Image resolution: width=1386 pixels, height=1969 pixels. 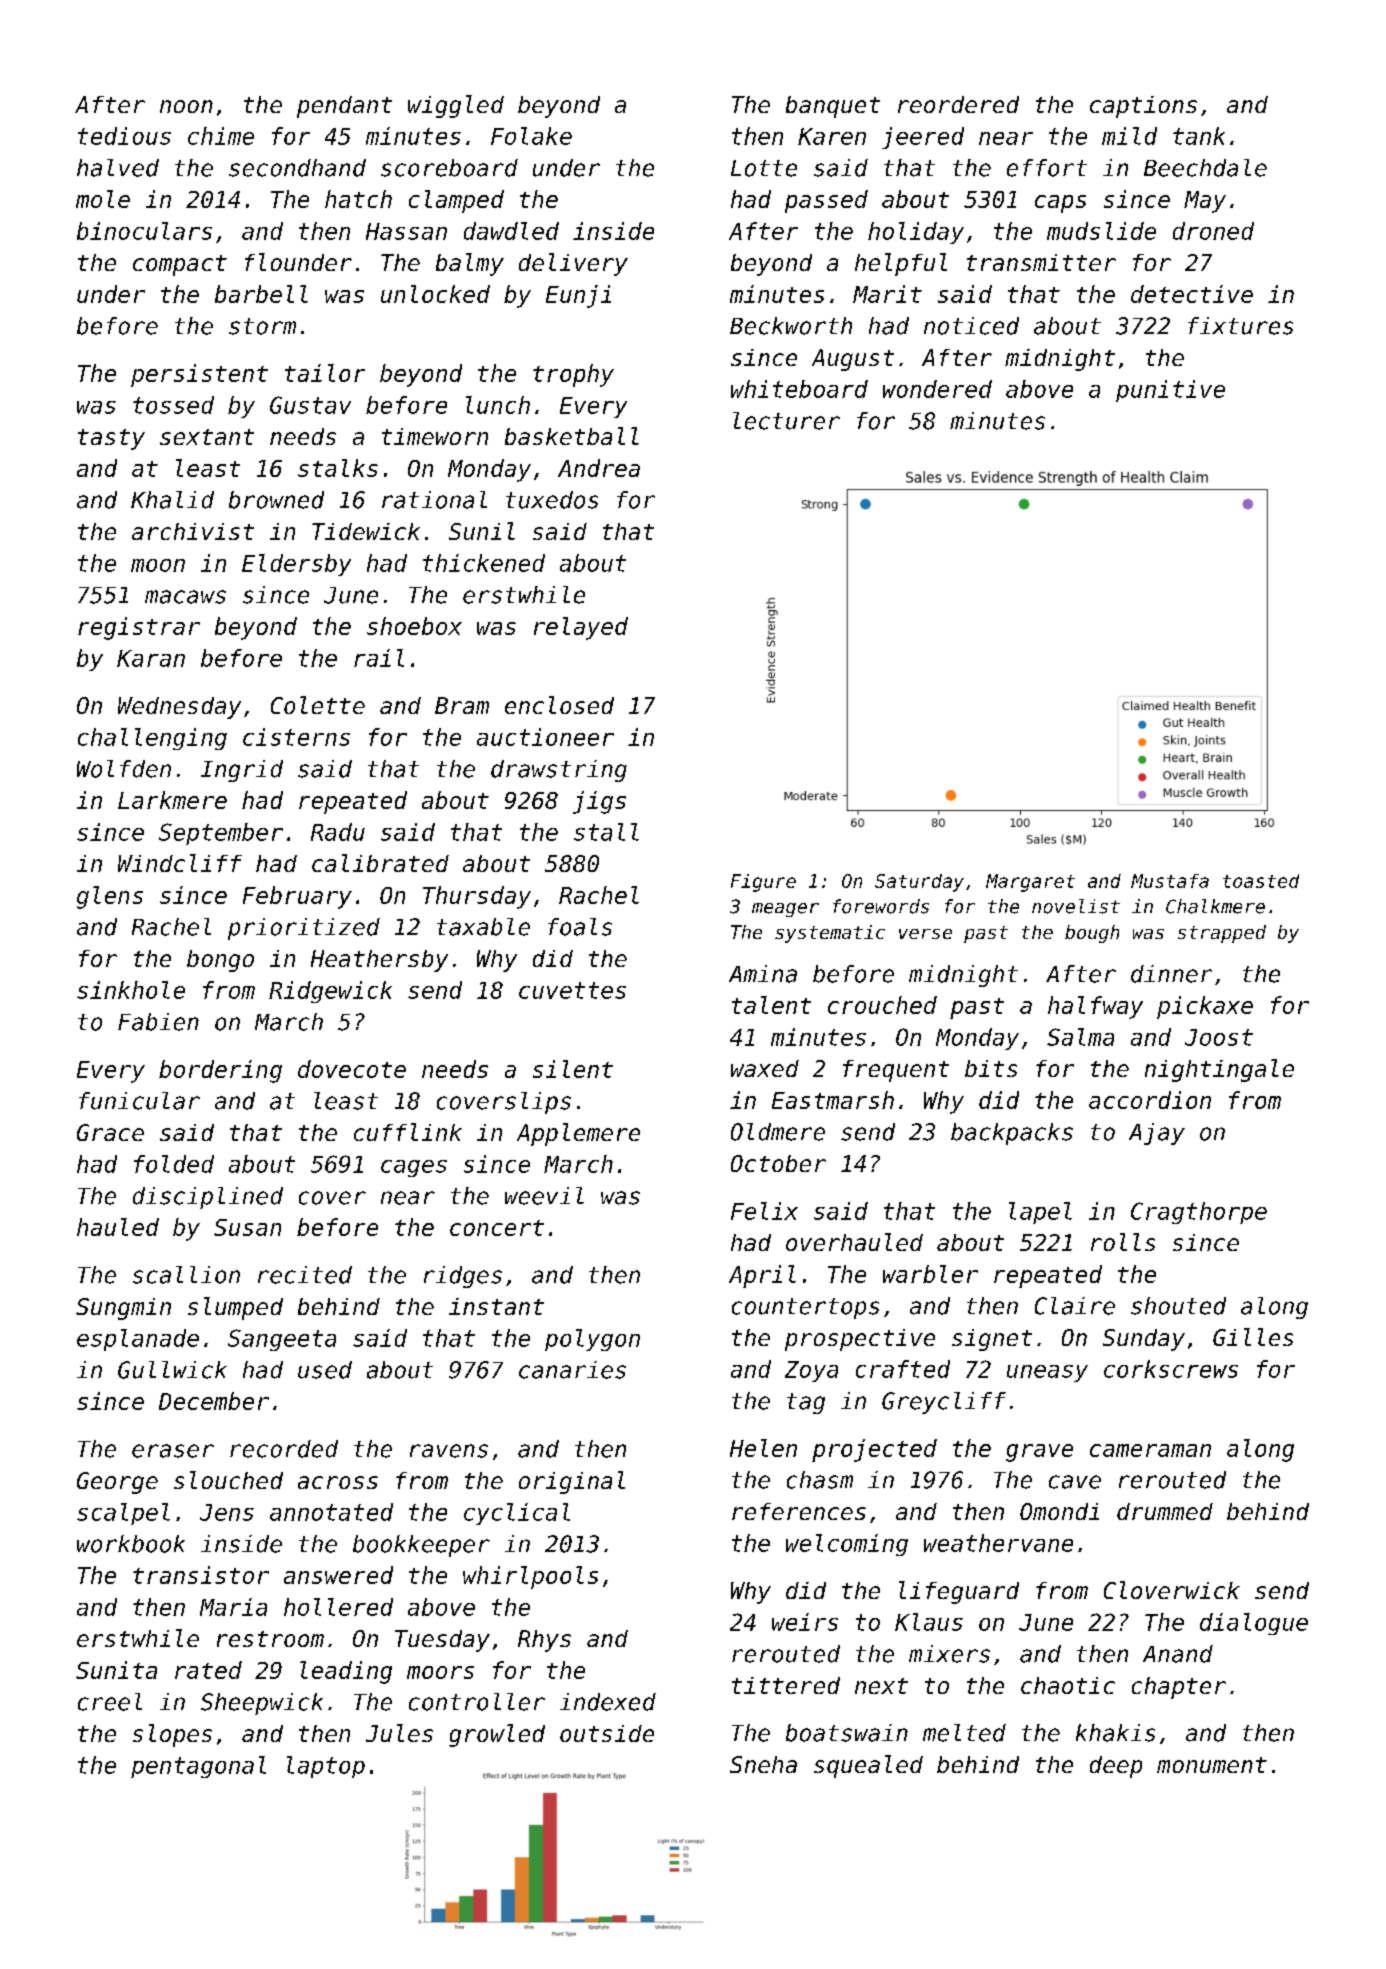 What do you see at coordinates (1170, 391) in the screenshot?
I see `punitive` at bounding box center [1170, 391].
